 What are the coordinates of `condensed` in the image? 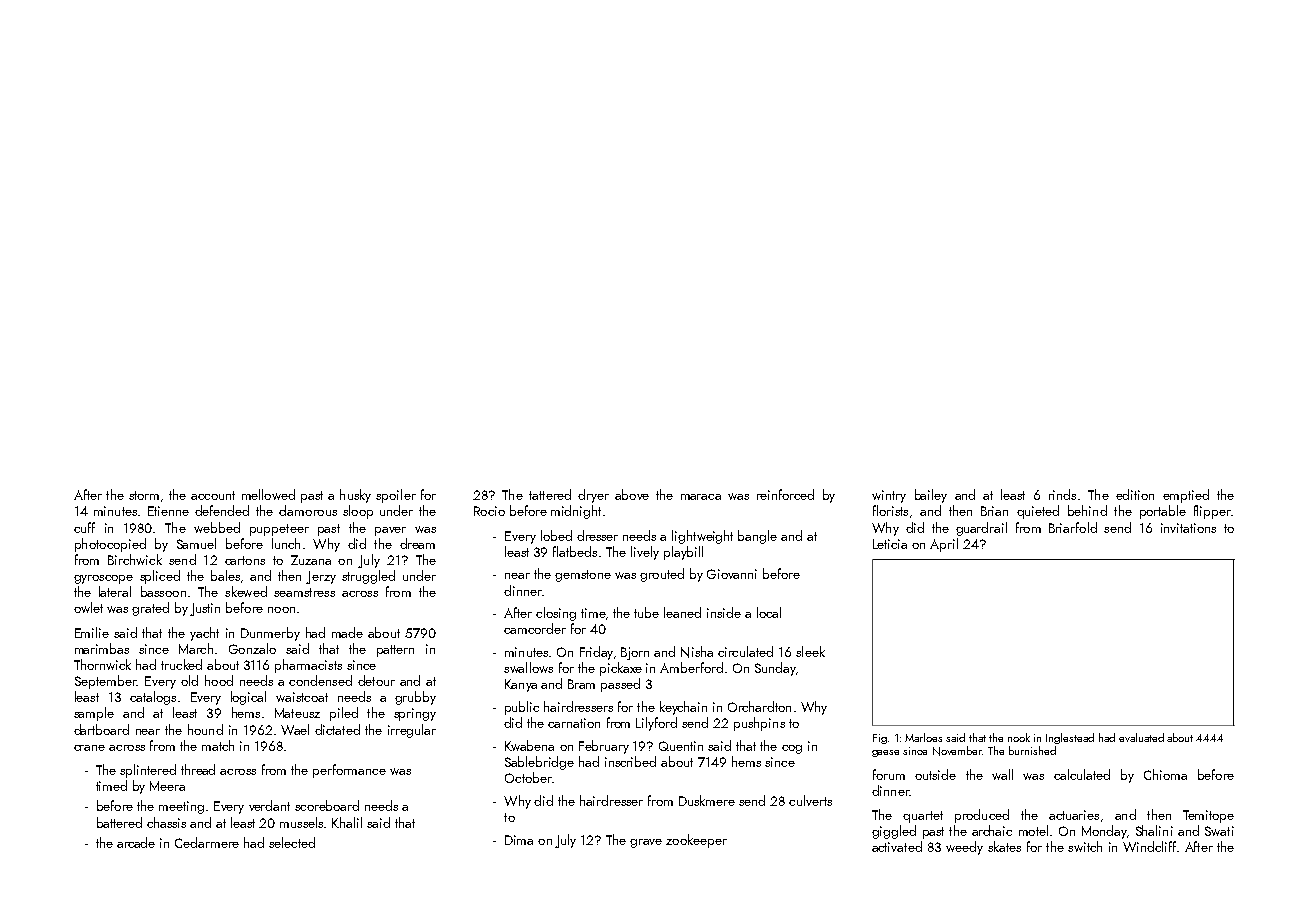 It's located at (320, 680).
